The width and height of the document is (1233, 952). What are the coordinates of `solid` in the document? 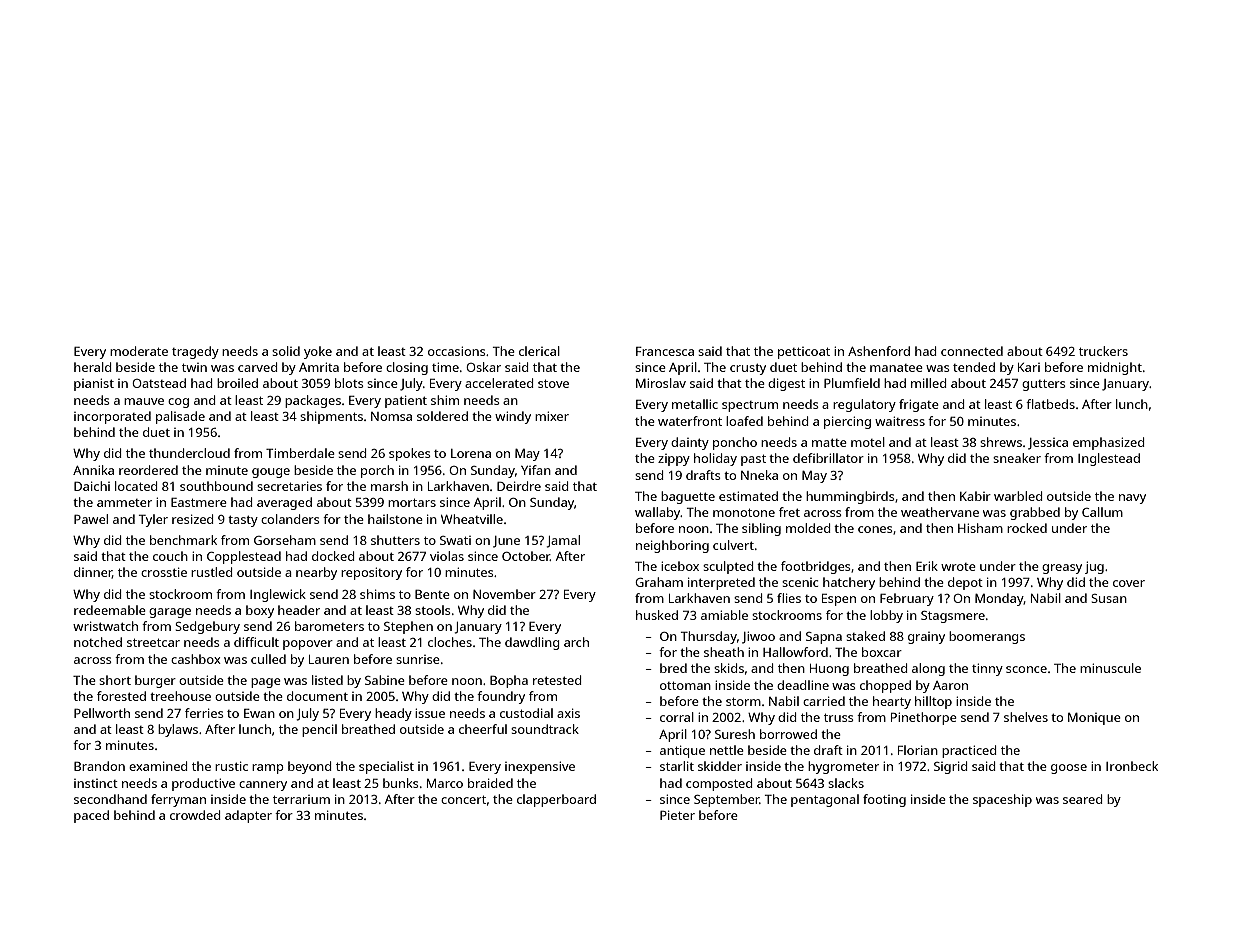 It's located at (286, 351).
